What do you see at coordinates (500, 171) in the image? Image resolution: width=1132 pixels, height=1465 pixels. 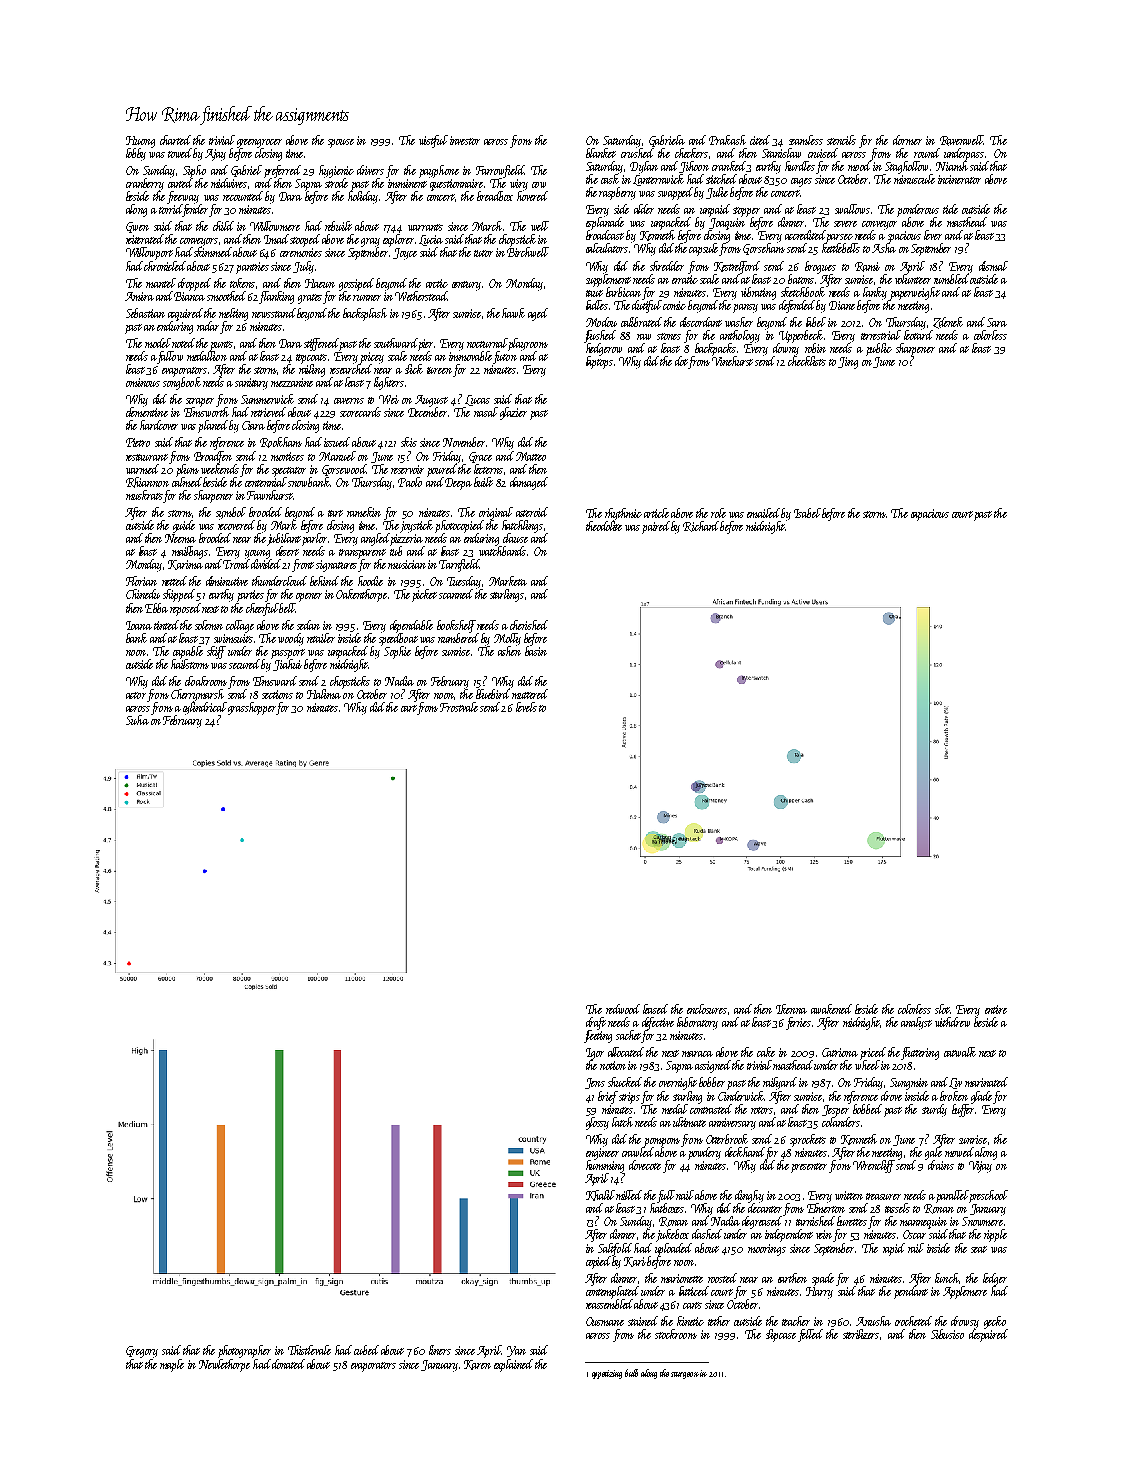 I see `Farrowfield` at bounding box center [500, 171].
